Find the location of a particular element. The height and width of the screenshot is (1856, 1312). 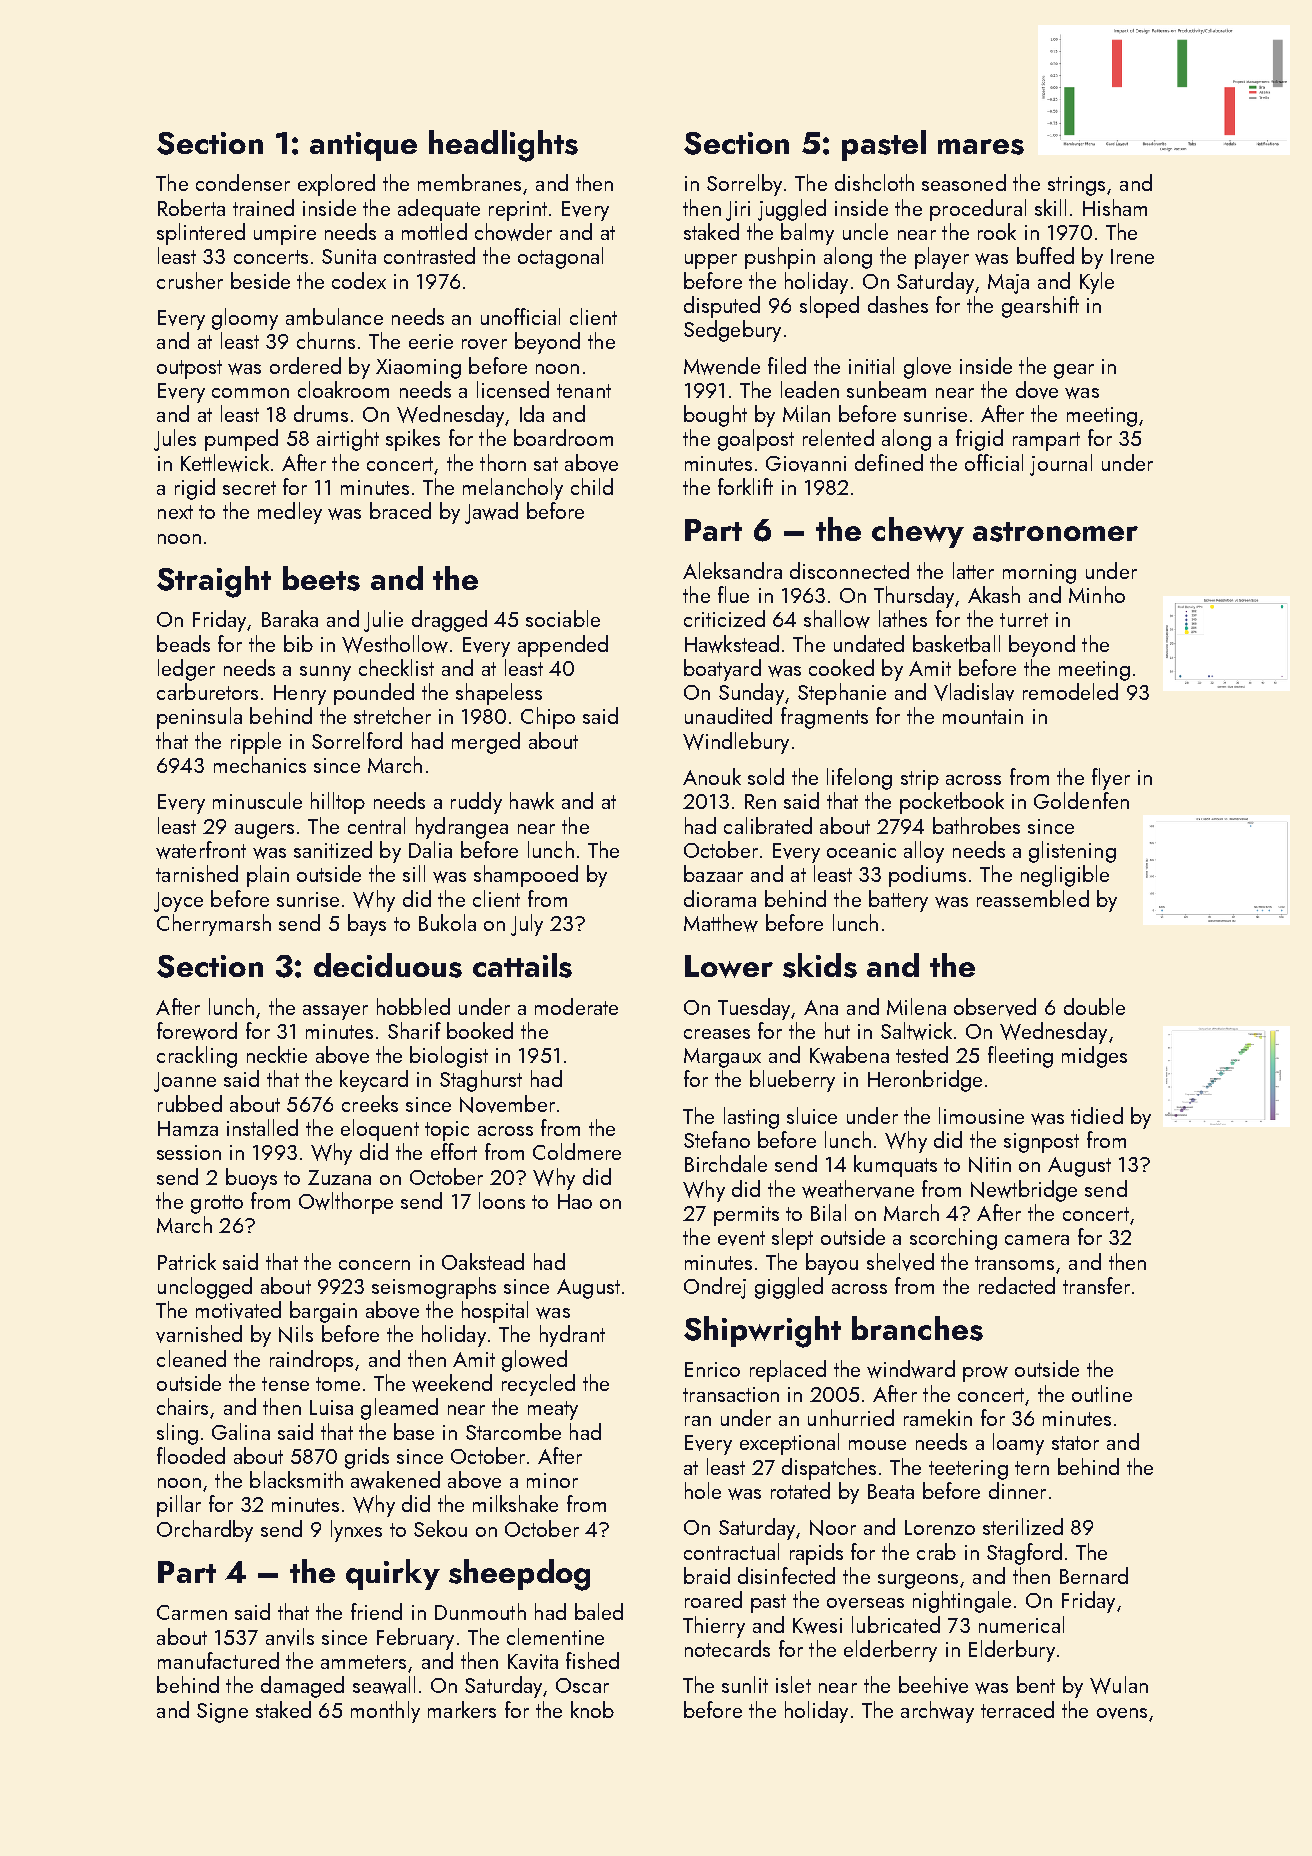

monthly is located at coordinates (385, 1712).
